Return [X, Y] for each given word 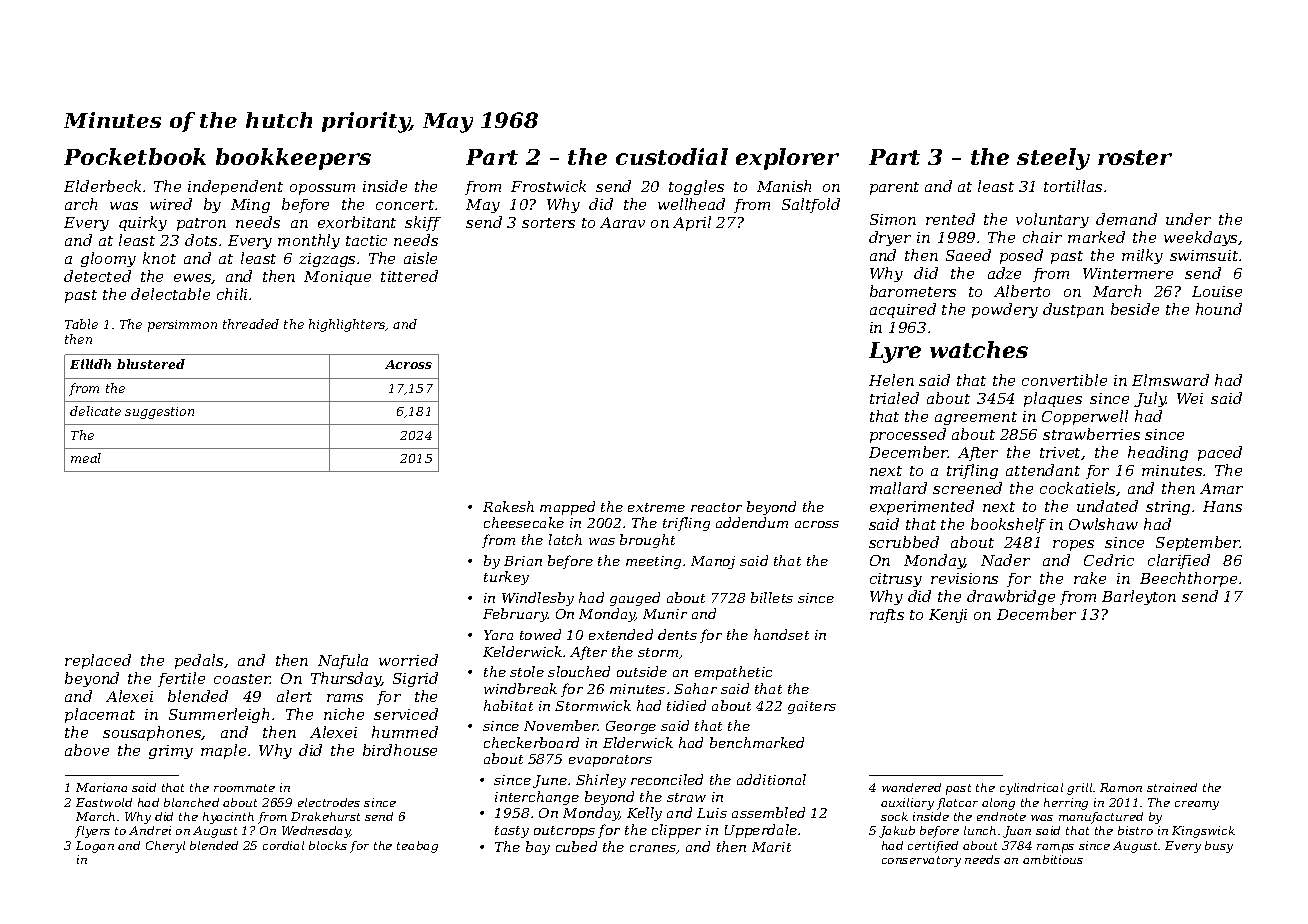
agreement [976, 418]
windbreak [520, 688]
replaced [98, 661]
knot [159, 258]
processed [908, 435]
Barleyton [1139, 597]
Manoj [713, 562]
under [1188, 219]
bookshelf [1008, 525]
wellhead [691, 204]
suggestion [159, 413]
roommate [244, 788]
